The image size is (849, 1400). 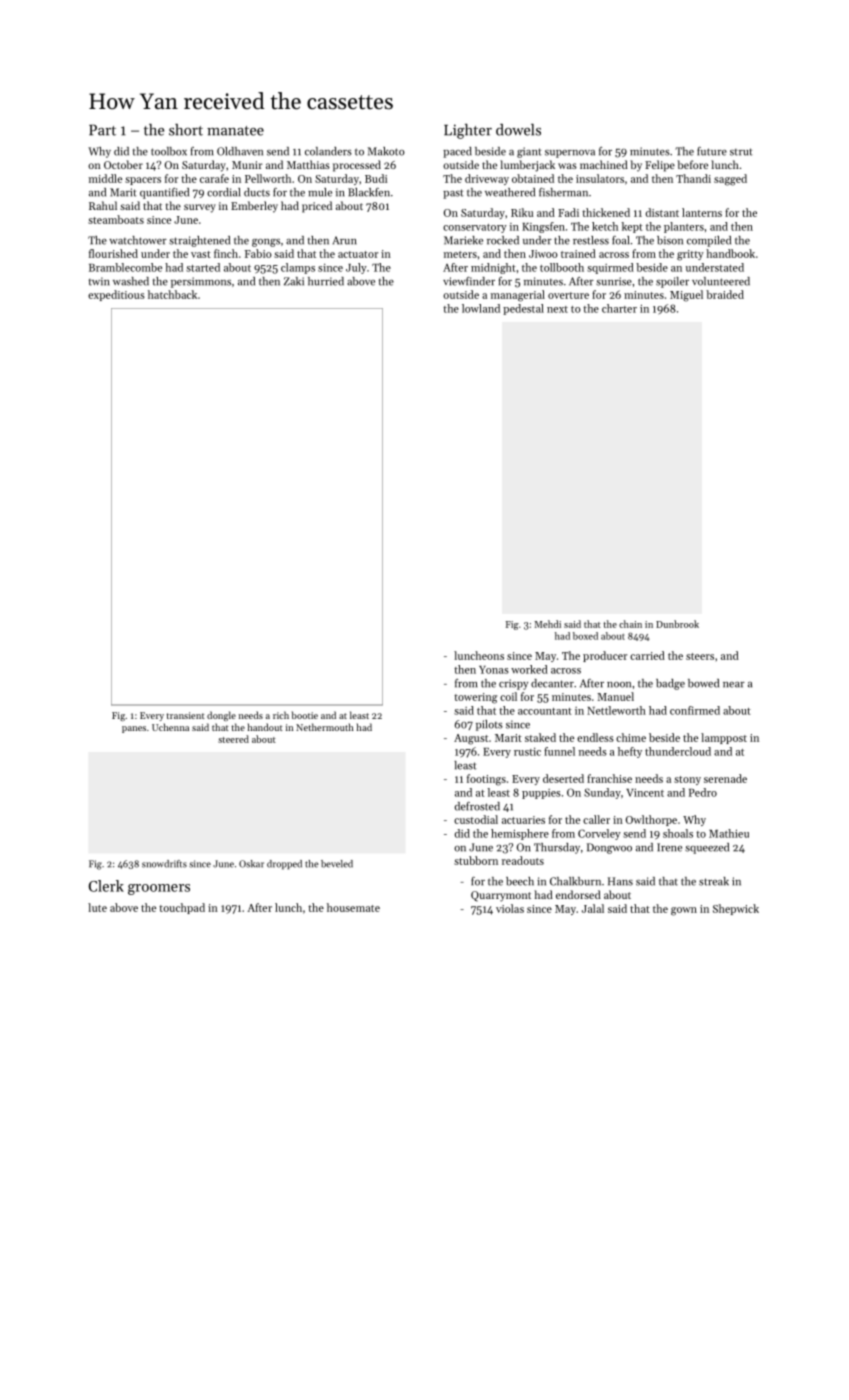 I want to click on Quarrymont, so click(x=501, y=896).
